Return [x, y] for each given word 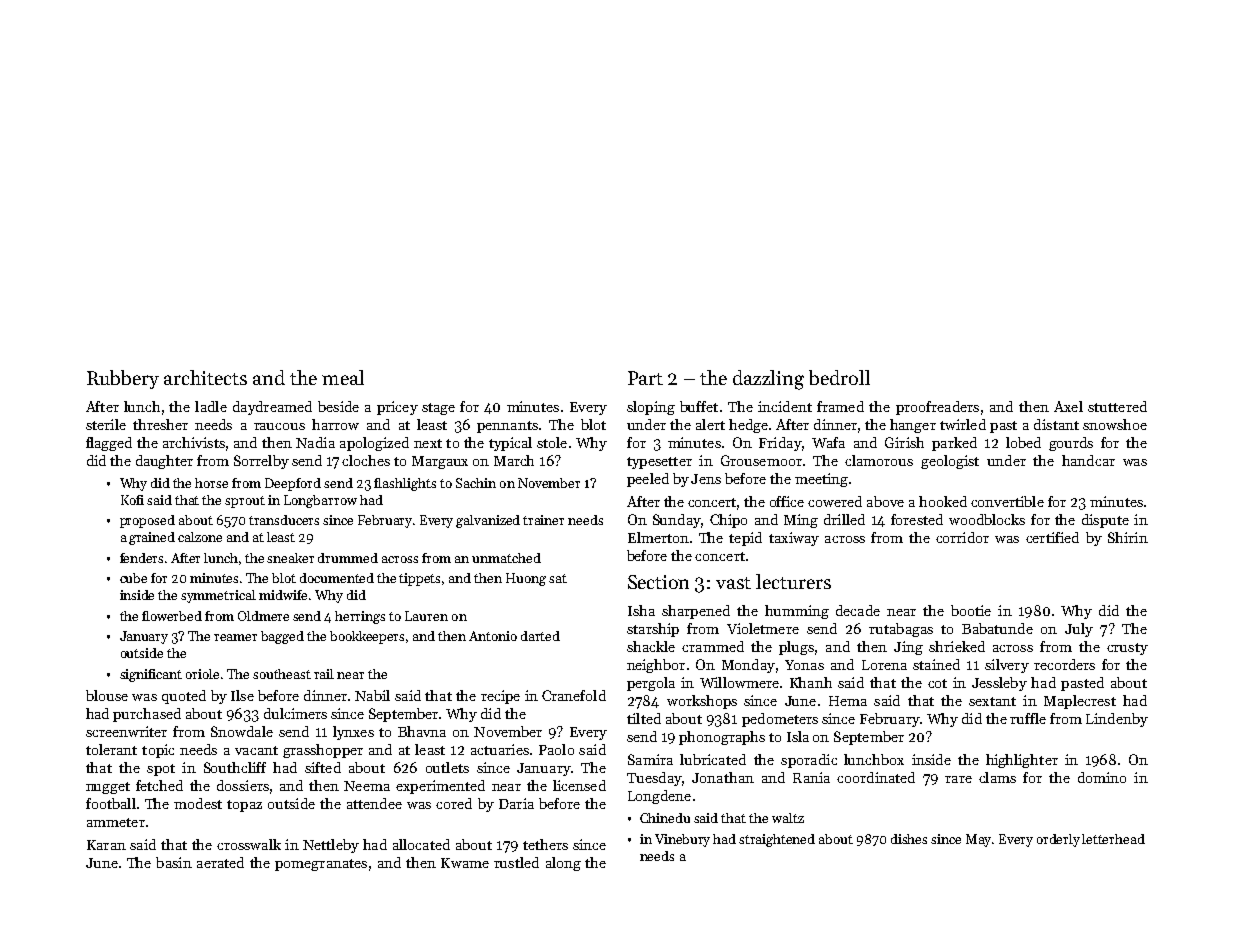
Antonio [493, 636]
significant [151, 675]
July [1079, 630]
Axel [1068, 406]
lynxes [353, 733]
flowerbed [172, 616]
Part [645, 378]
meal [343, 377]
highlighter [1022, 761]
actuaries [500, 749]
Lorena [884, 665]
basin [174, 862]
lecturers [793, 581]
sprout [245, 502]
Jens [706, 479]
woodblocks [987, 519]
